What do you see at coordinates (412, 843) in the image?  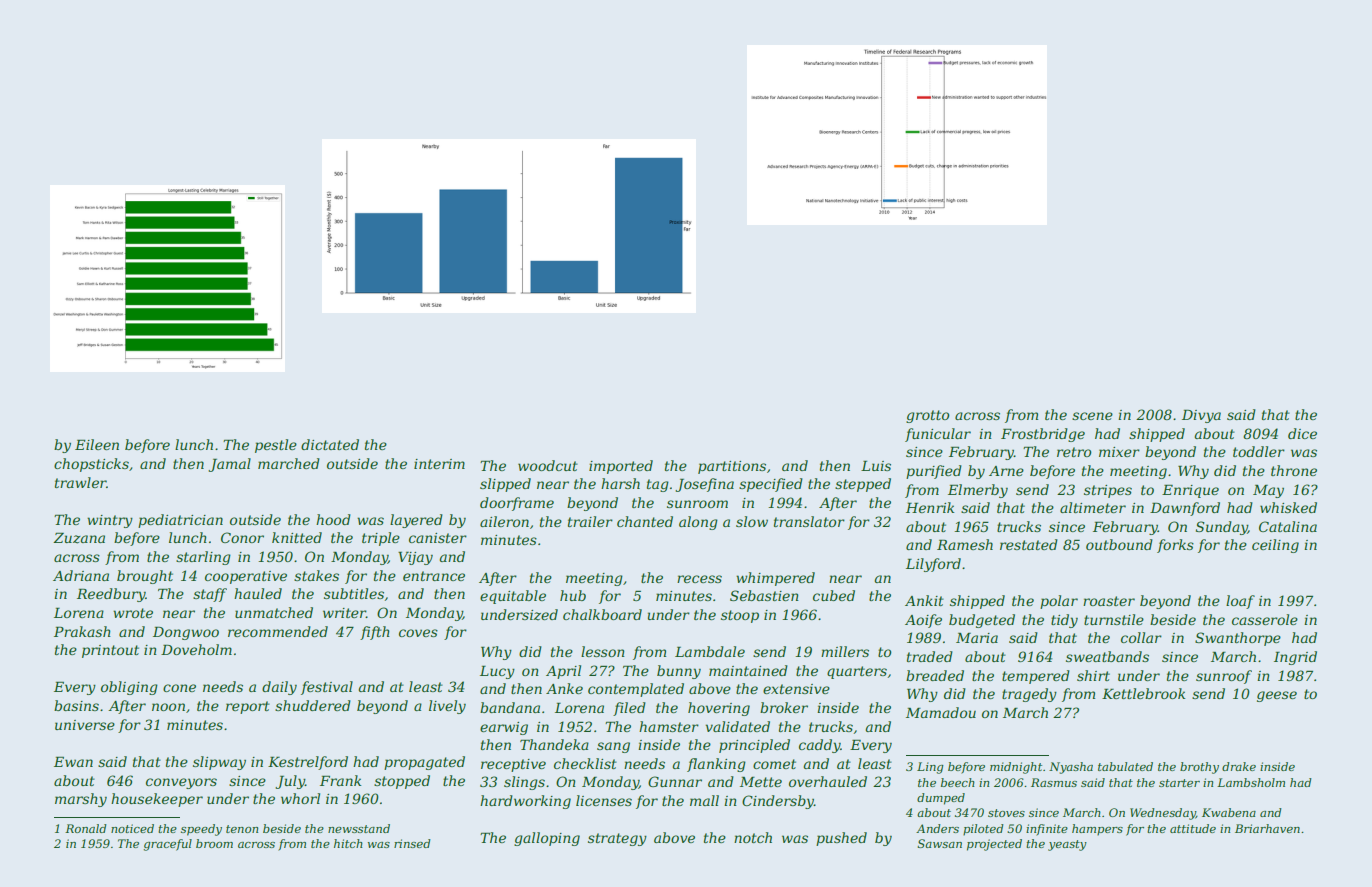 I see `rinsed` at bounding box center [412, 843].
